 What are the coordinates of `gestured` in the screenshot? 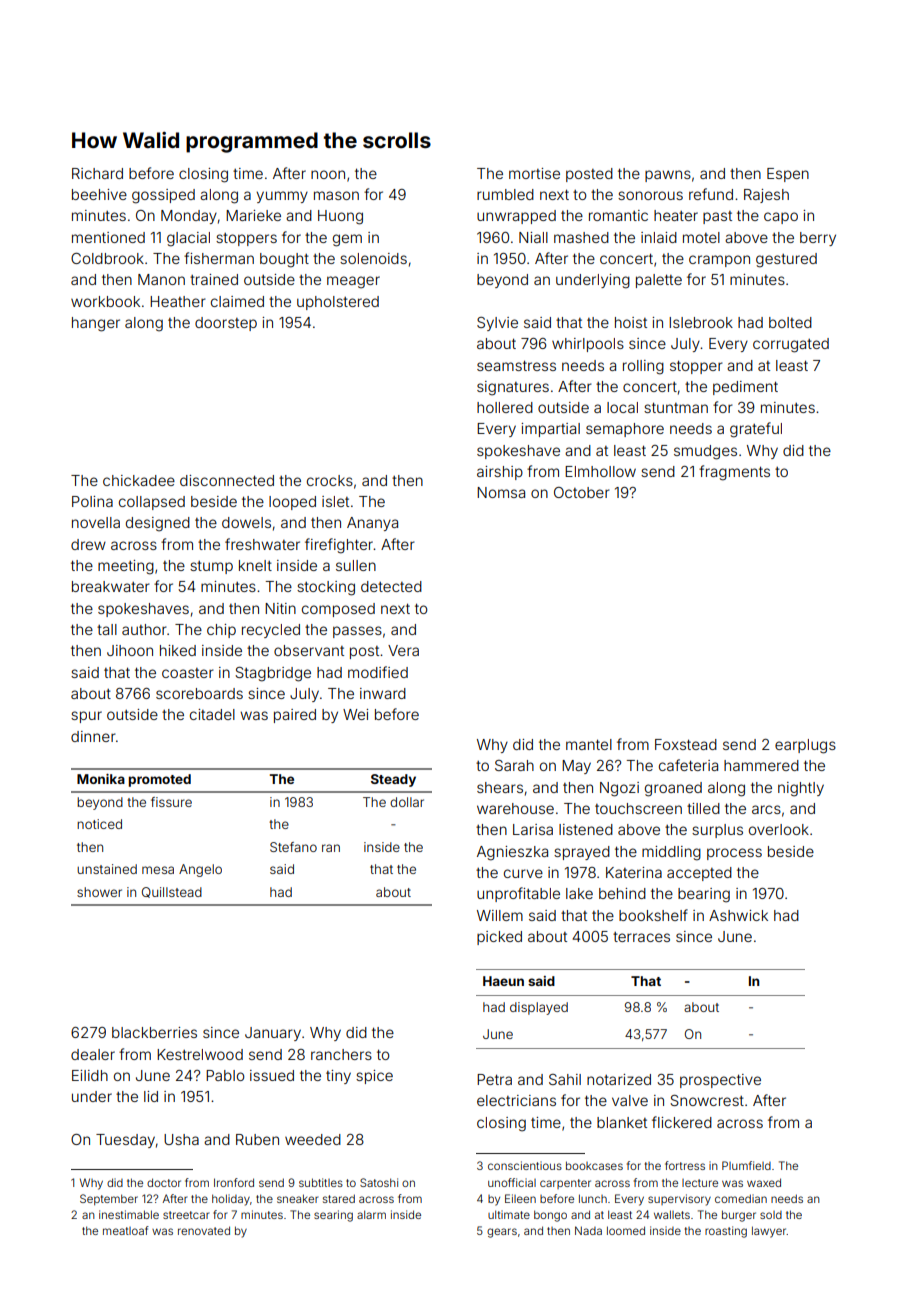 It's located at (786, 260).
